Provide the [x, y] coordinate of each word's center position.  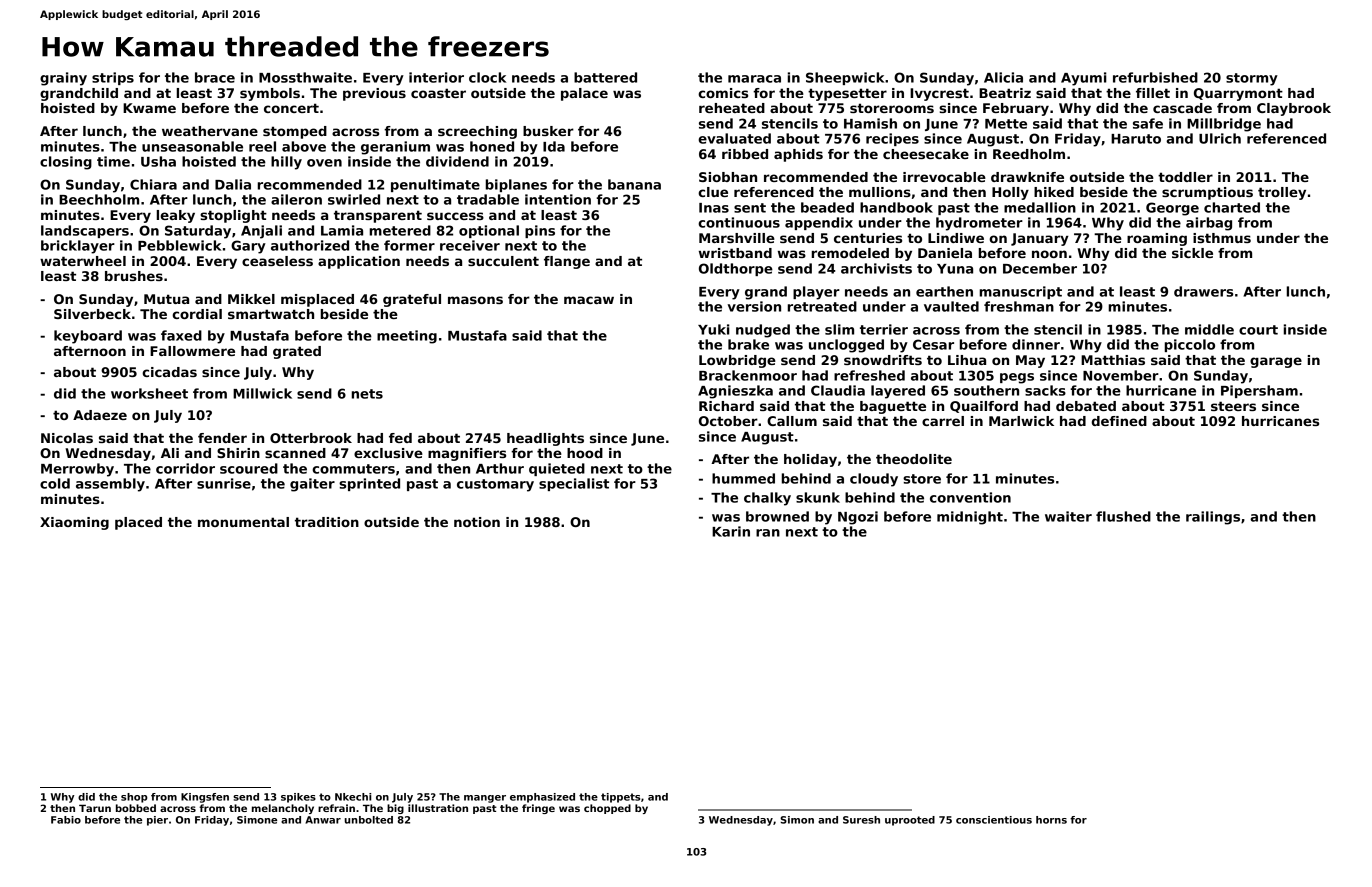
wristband [735, 253]
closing [66, 163]
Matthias [1113, 360]
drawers [1203, 291]
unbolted [369, 820]
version [754, 306]
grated [297, 352]
